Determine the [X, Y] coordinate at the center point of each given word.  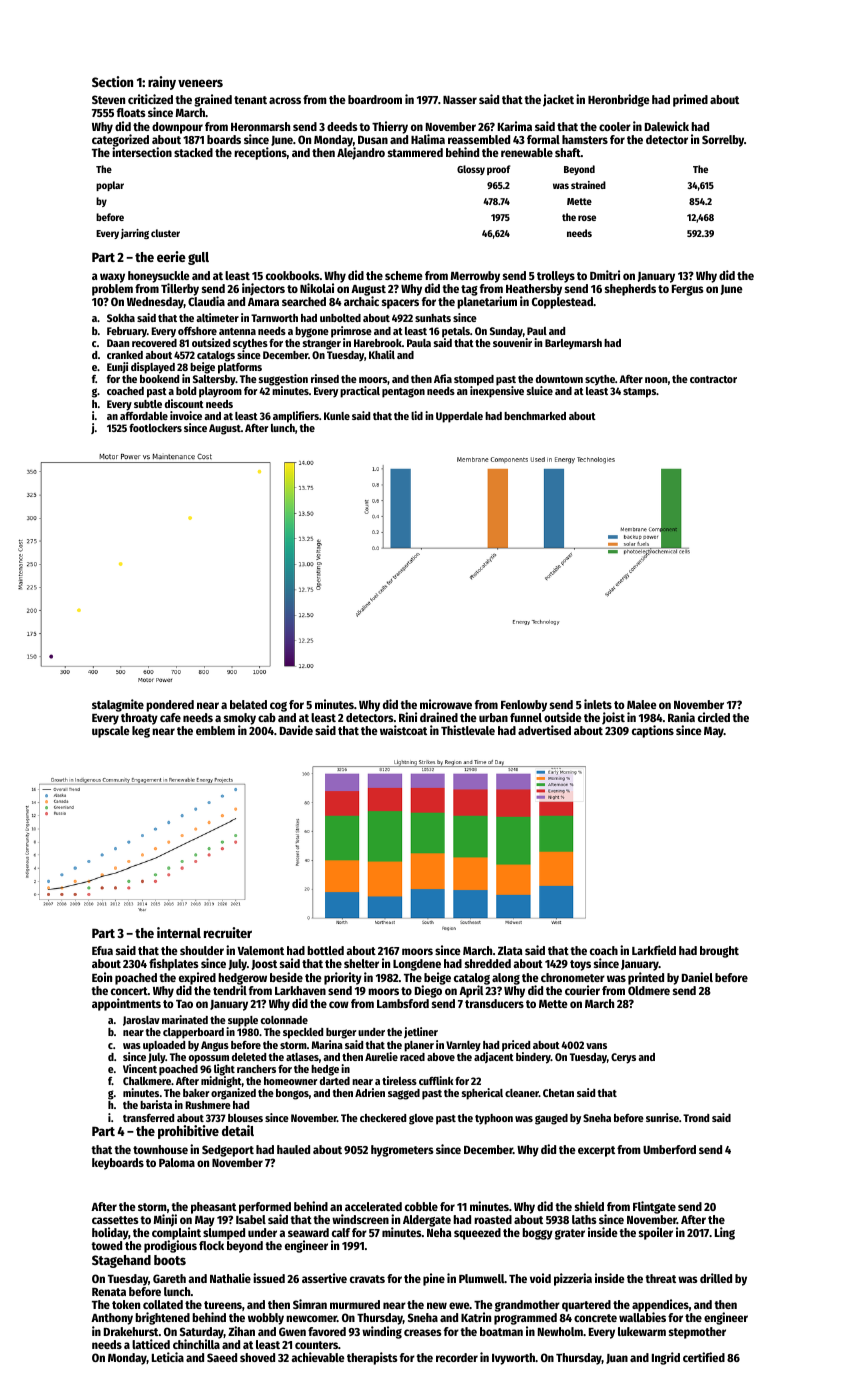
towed [106, 1245]
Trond [696, 1118]
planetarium [487, 303]
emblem [215, 730]
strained [588, 185]
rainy [162, 83]
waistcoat [403, 730]
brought [719, 952]
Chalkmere [147, 1081]
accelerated [373, 1206]
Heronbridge [619, 100]
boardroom [375, 99]
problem [112, 290]
